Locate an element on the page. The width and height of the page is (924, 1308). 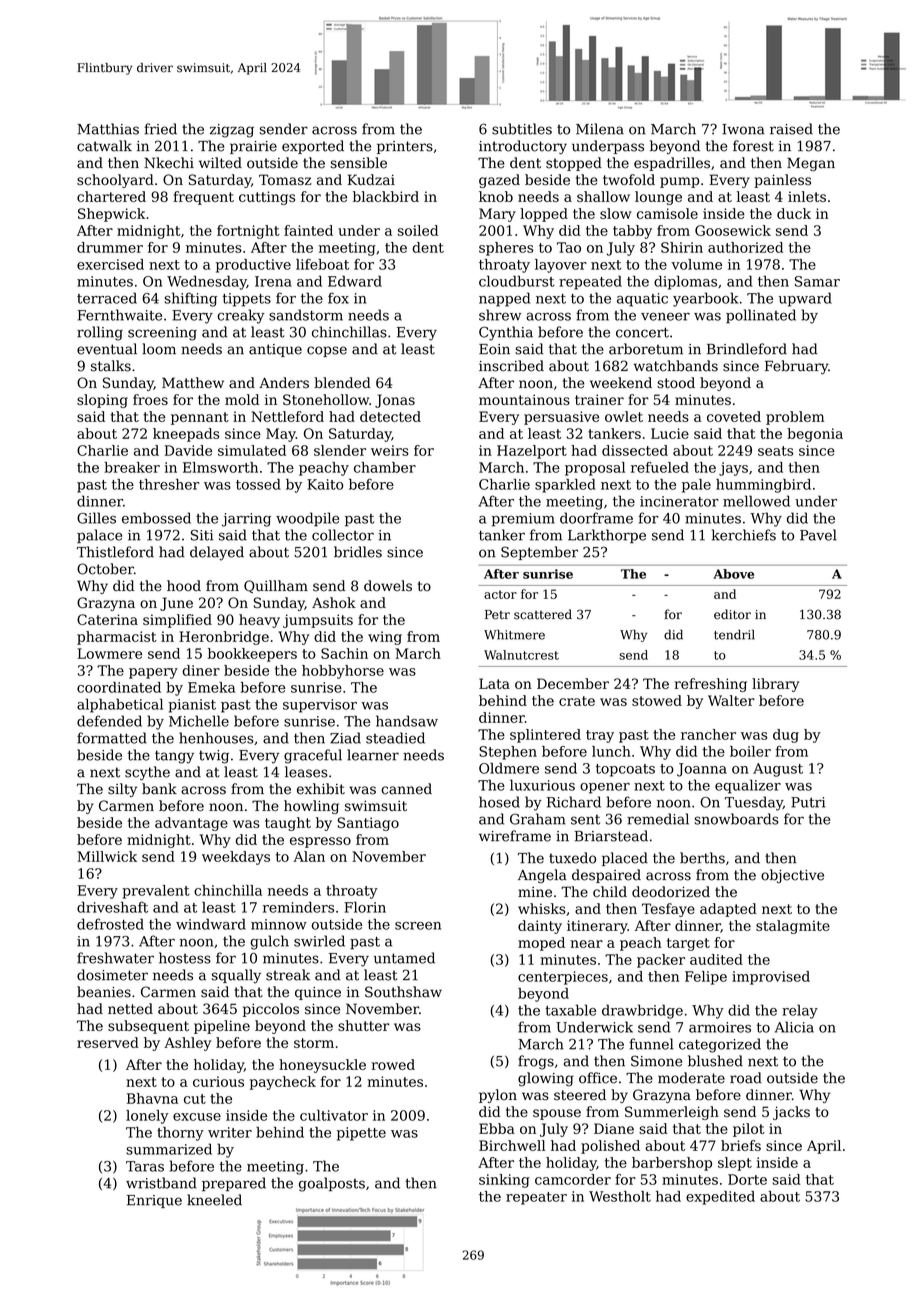
inlets is located at coordinates (807, 196).
